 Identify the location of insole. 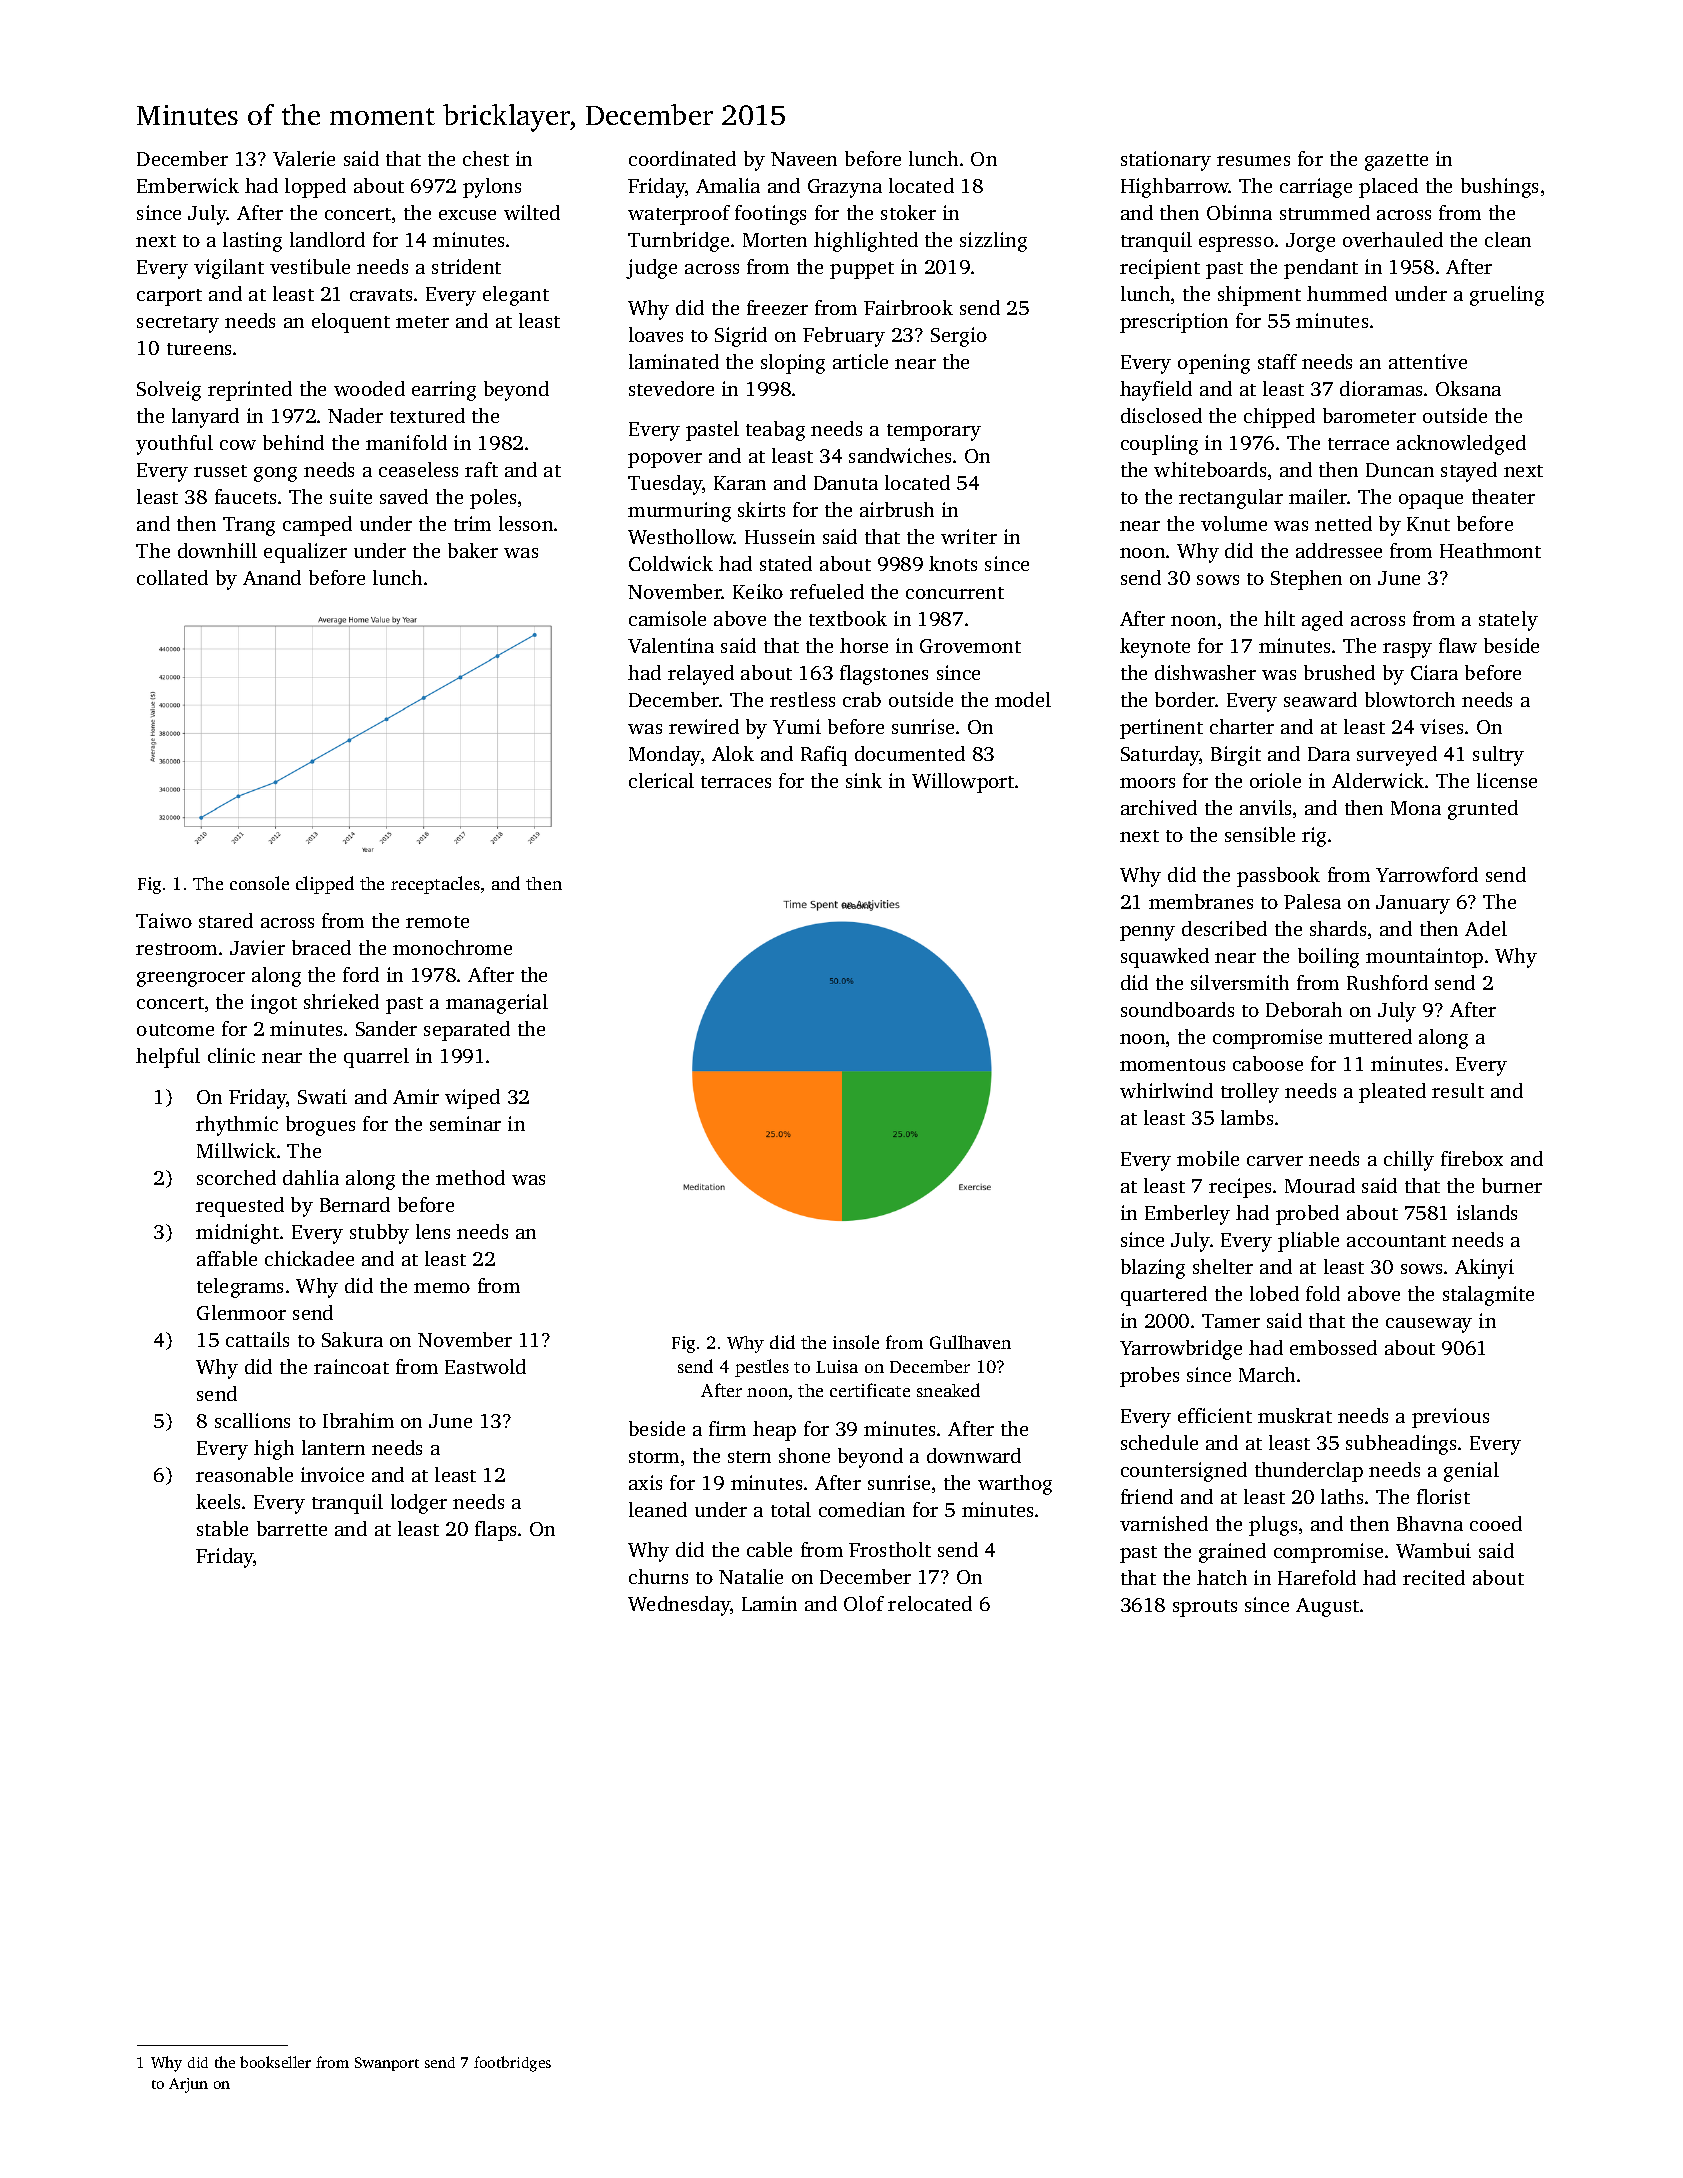
(856, 1342).
